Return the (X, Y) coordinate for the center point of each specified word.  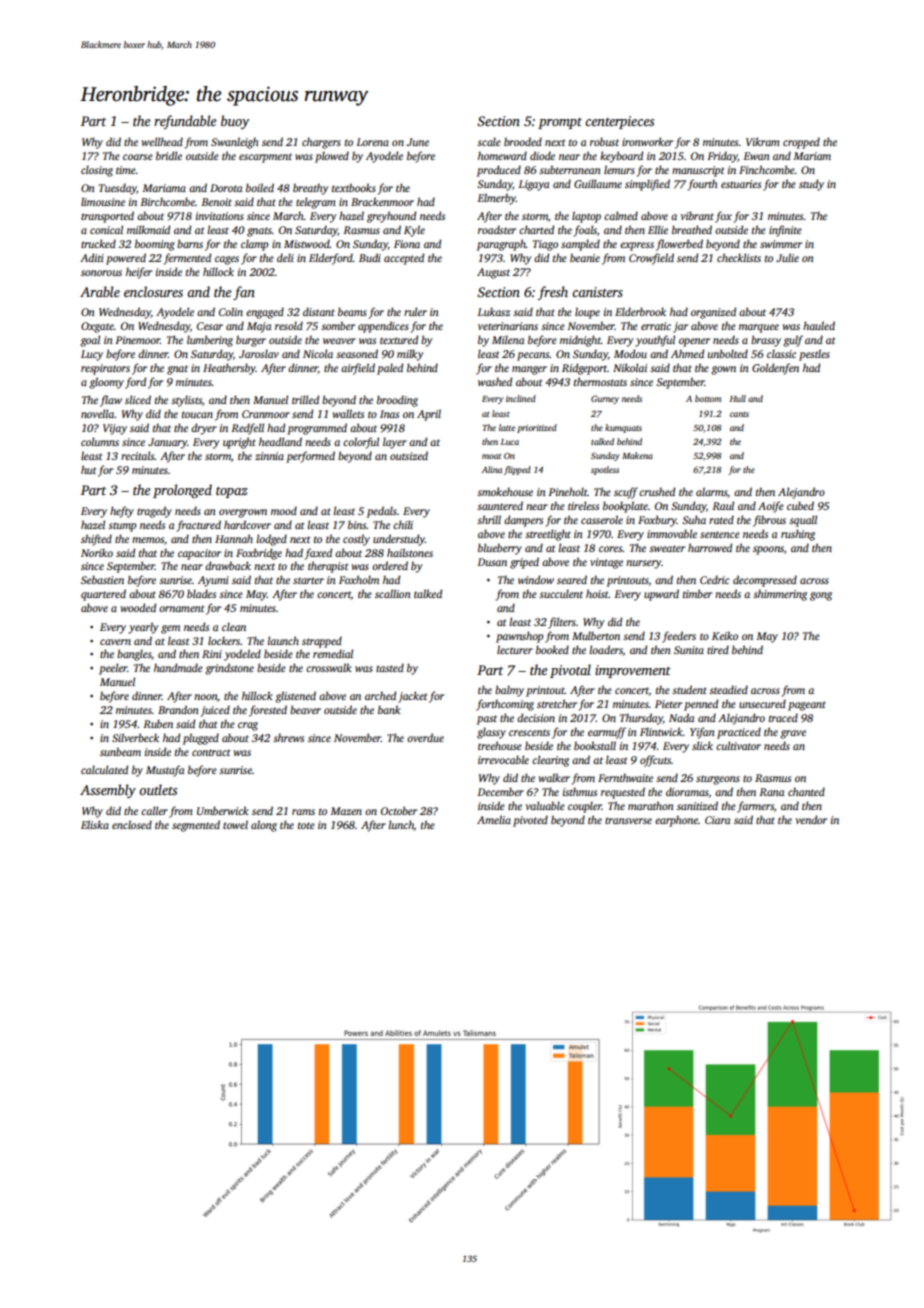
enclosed (132, 824)
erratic (656, 326)
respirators (105, 369)
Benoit (216, 202)
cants (739, 414)
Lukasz (493, 311)
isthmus (580, 791)
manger (529, 370)
